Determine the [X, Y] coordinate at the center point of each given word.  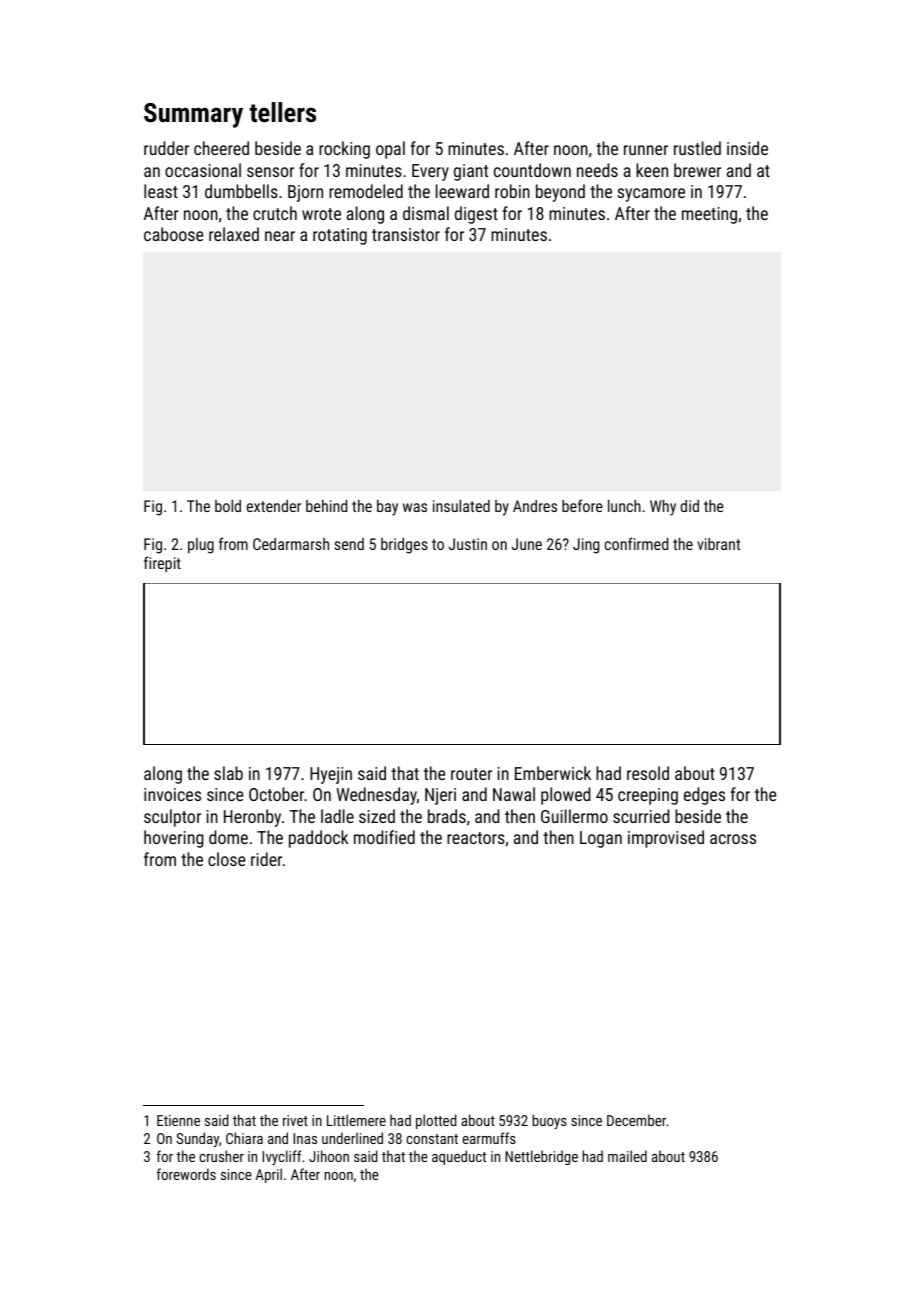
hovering [174, 839]
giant [471, 172]
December [636, 1120]
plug [201, 546]
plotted [436, 1121]
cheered [221, 148]
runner [646, 150]
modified [384, 837]
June [527, 544]
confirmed [636, 543]
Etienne [178, 1120]
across [733, 839]
